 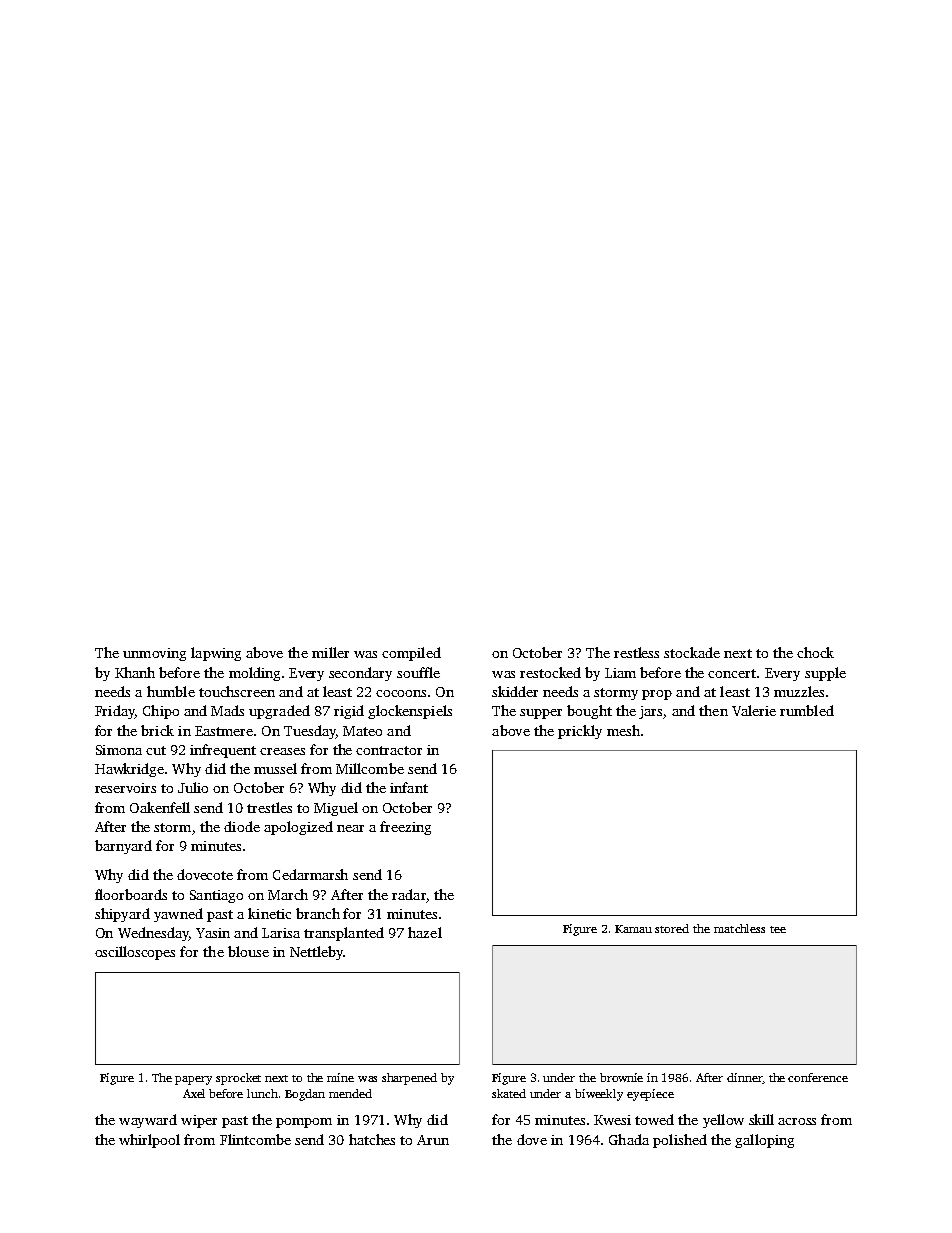 I want to click on oscilloscopes, so click(x=135, y=953).
